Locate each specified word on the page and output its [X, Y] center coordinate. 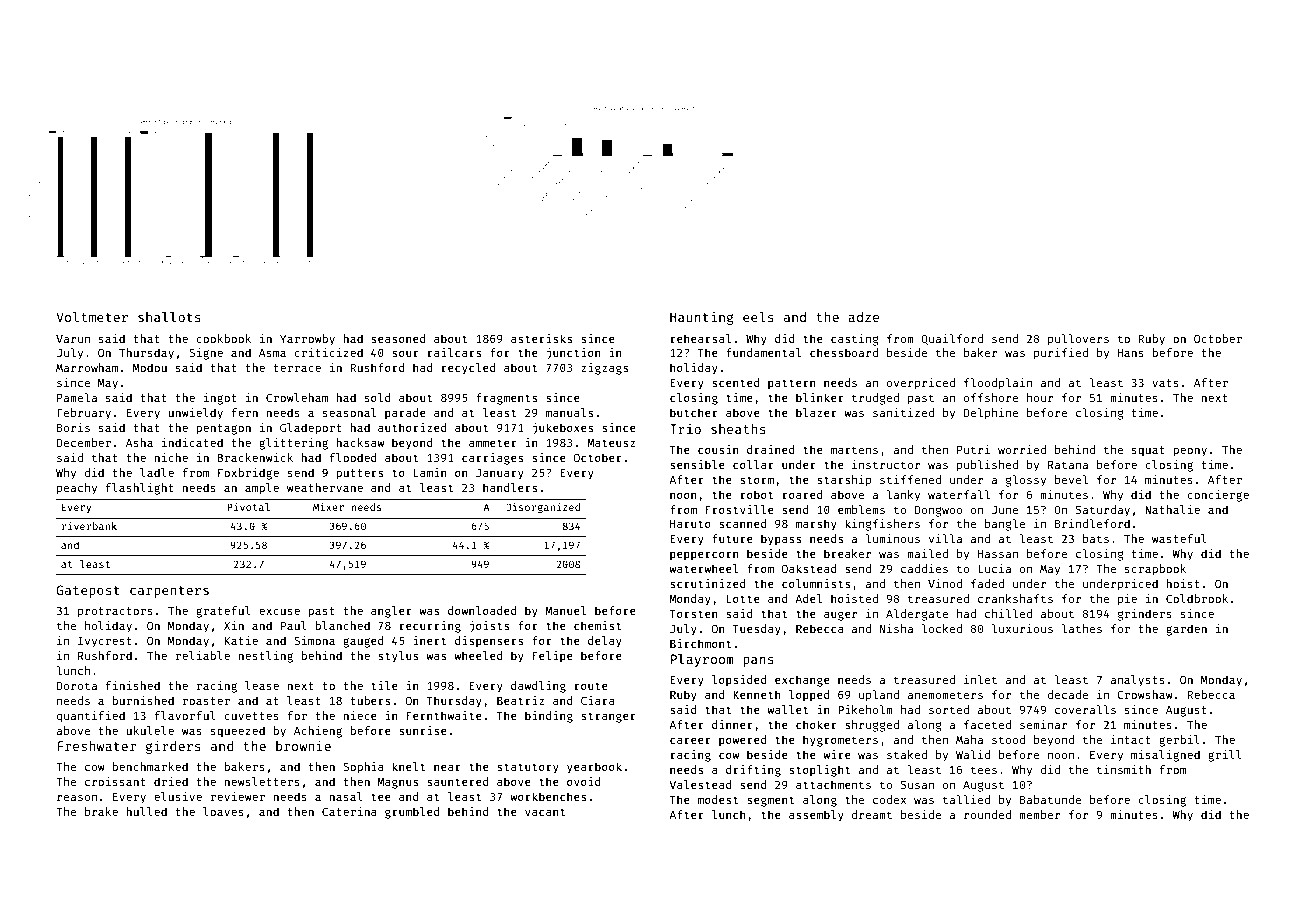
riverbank [89, 526]
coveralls [1085, 709]
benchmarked [150, 766]
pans [758, 661]
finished [133, 685]
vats [1165, 383]
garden [1186, 630]
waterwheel [703, 568]
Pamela [77, 397]
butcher [694, 412]
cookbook [223, 338]
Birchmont [700, 643]
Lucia [994, 568]
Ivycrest [105, 642]
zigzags [604, 369]
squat [1148, 451]
